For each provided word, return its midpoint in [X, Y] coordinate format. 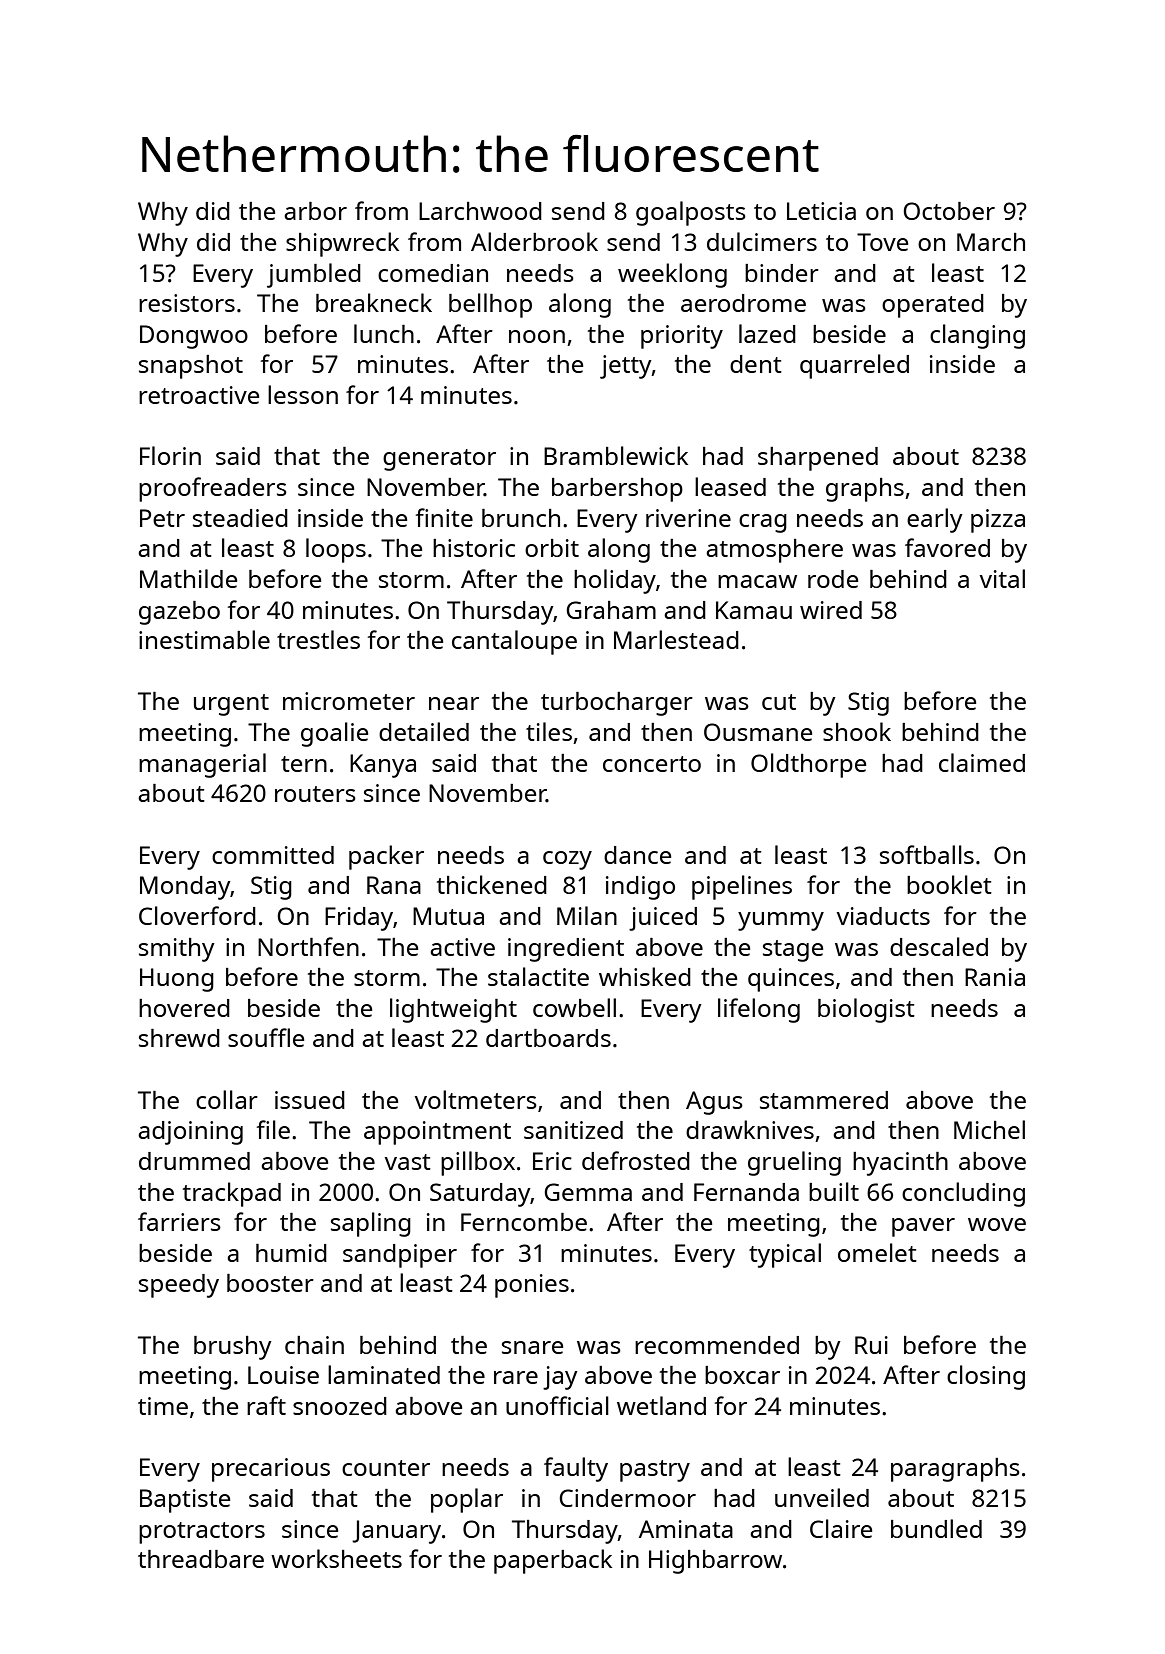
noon [537, 336]
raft [266, 1405]
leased [730, 486]
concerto [652, 764]
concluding [963, 1194]
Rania [995, 977]
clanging [977, 336]
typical [785, 1255]
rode [833, 579]
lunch [384, 333]
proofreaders [213, 489]
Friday [359, 919]
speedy [179, 1286]
